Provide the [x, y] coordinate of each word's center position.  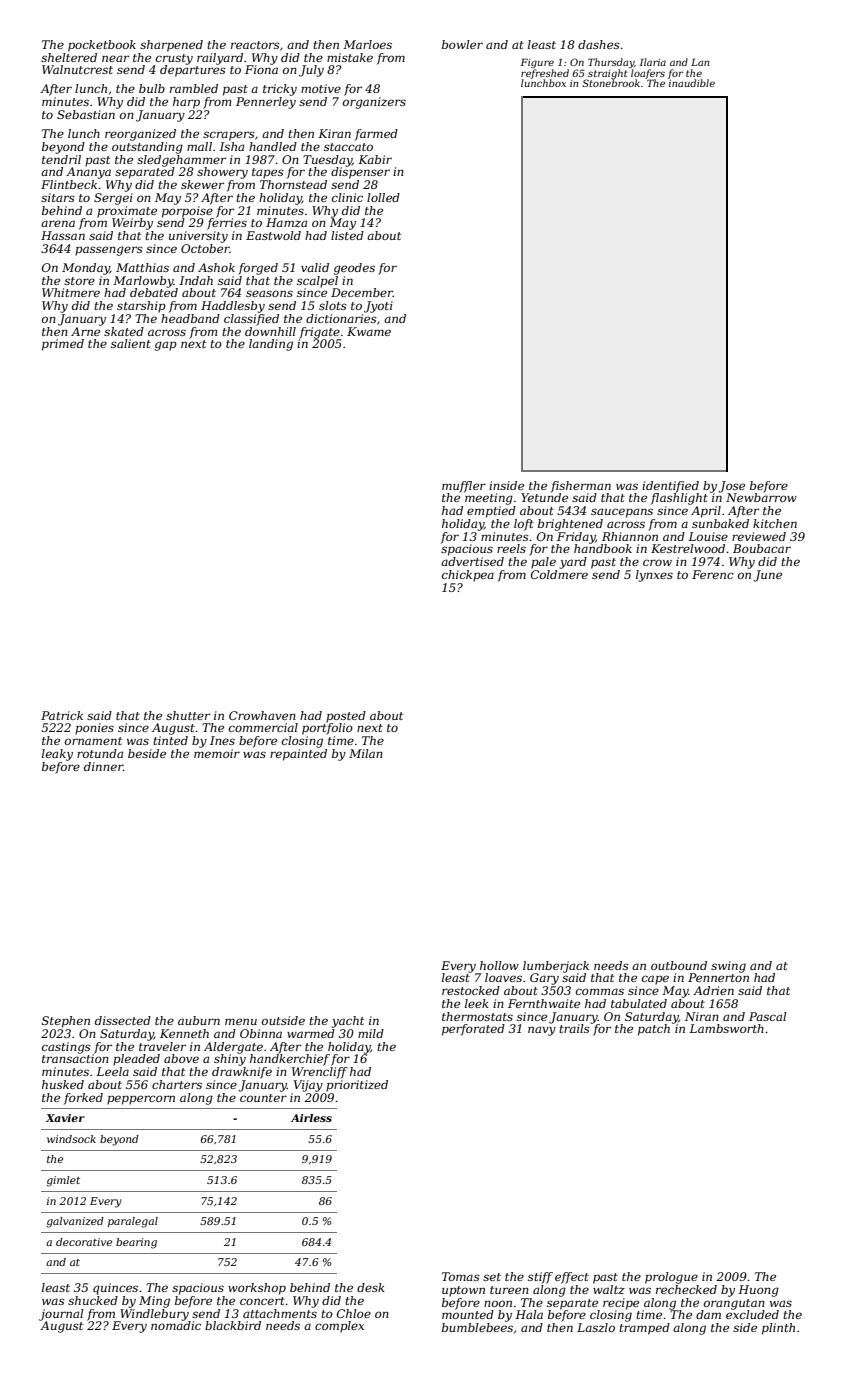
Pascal [768, 1016]
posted [346, 717]
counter [263, 1098]
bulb [152, 88]
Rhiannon [630, 536]
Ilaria [652, 62]
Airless [311, 1118]
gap [166, 346]
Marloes [367, 44]
